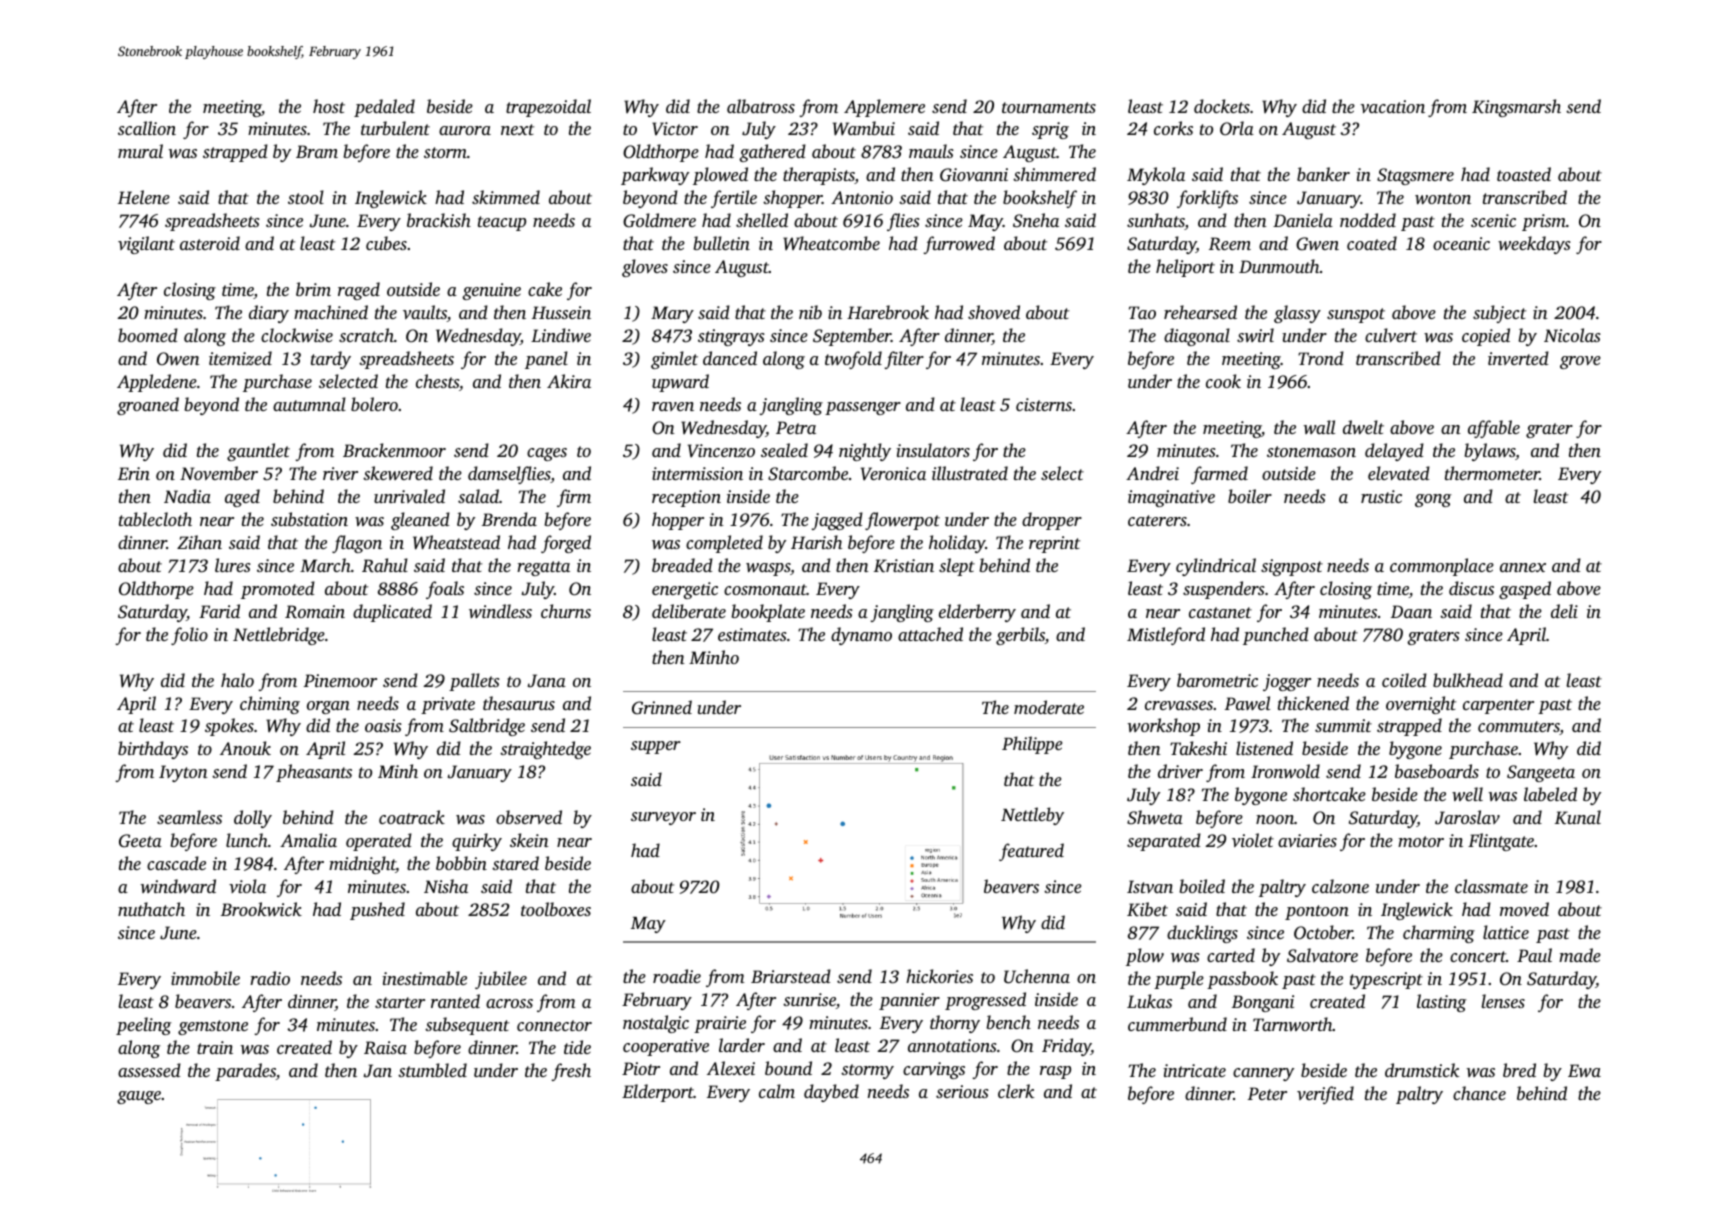 The width and height of the page is (1719, 1215). Describe the element at coordinates (884, 108) in the page. I see `Applemere` at that location.
